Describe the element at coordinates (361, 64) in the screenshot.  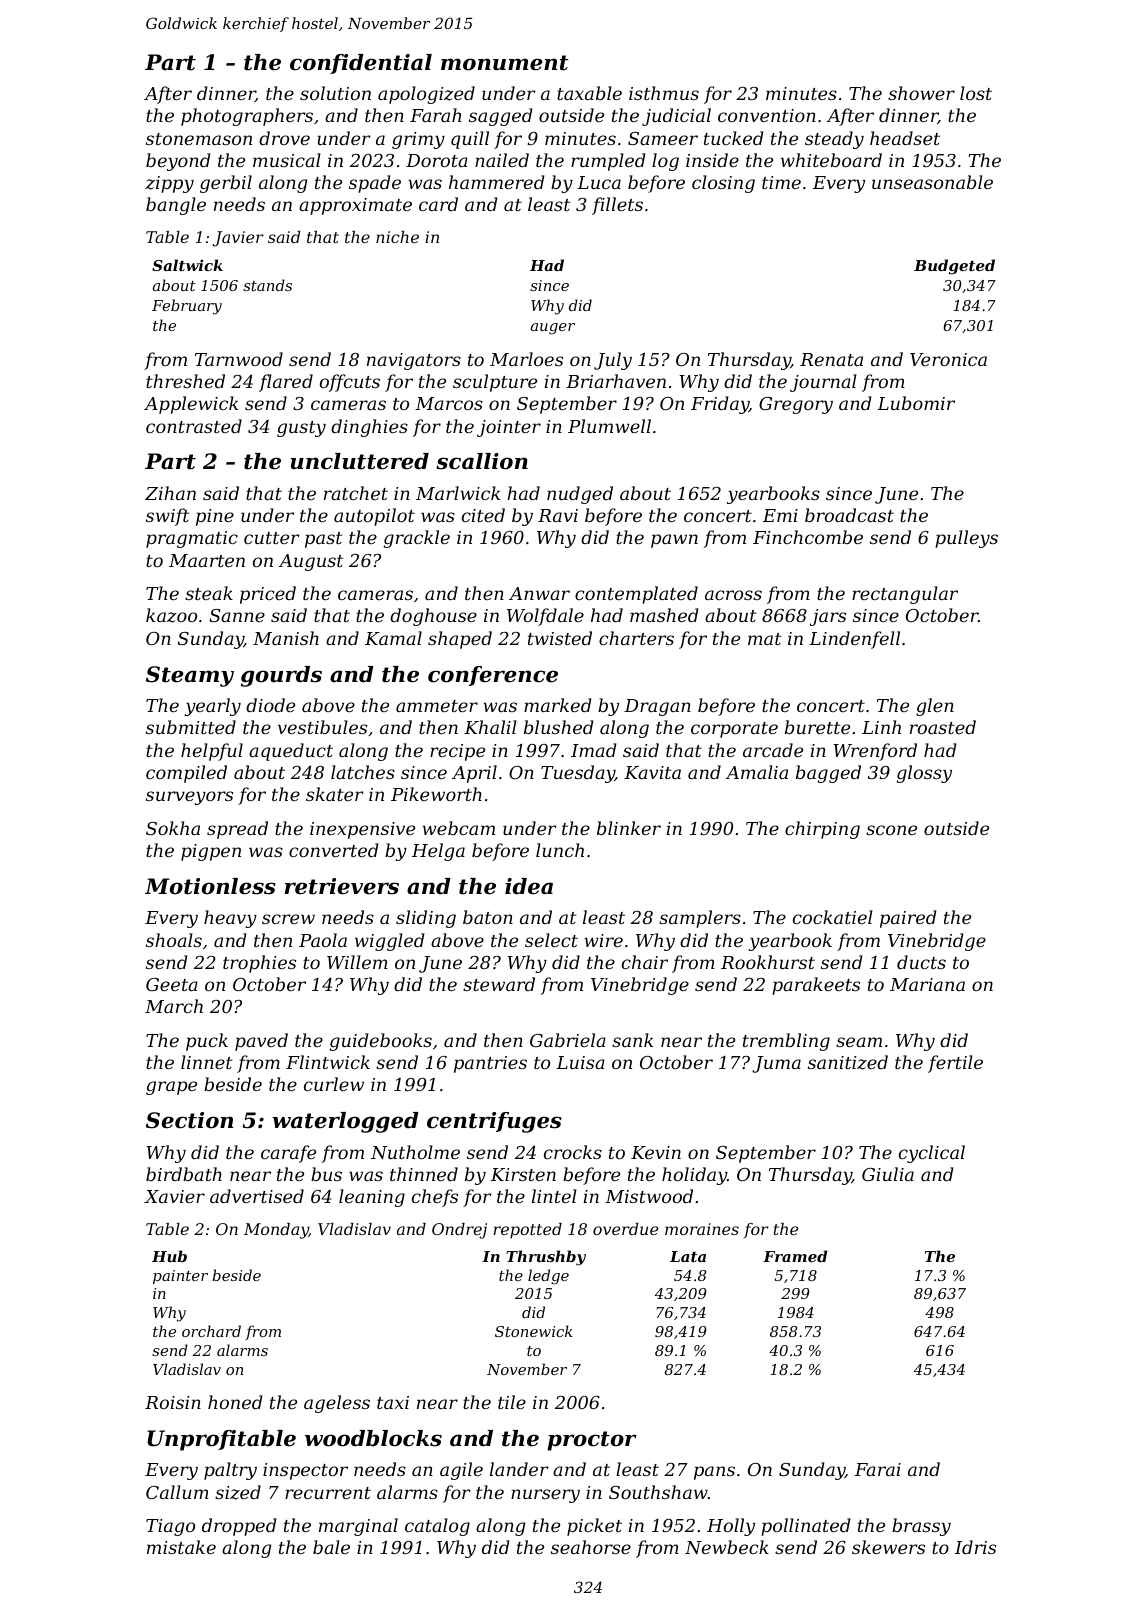
I see `confidential` at that location.
